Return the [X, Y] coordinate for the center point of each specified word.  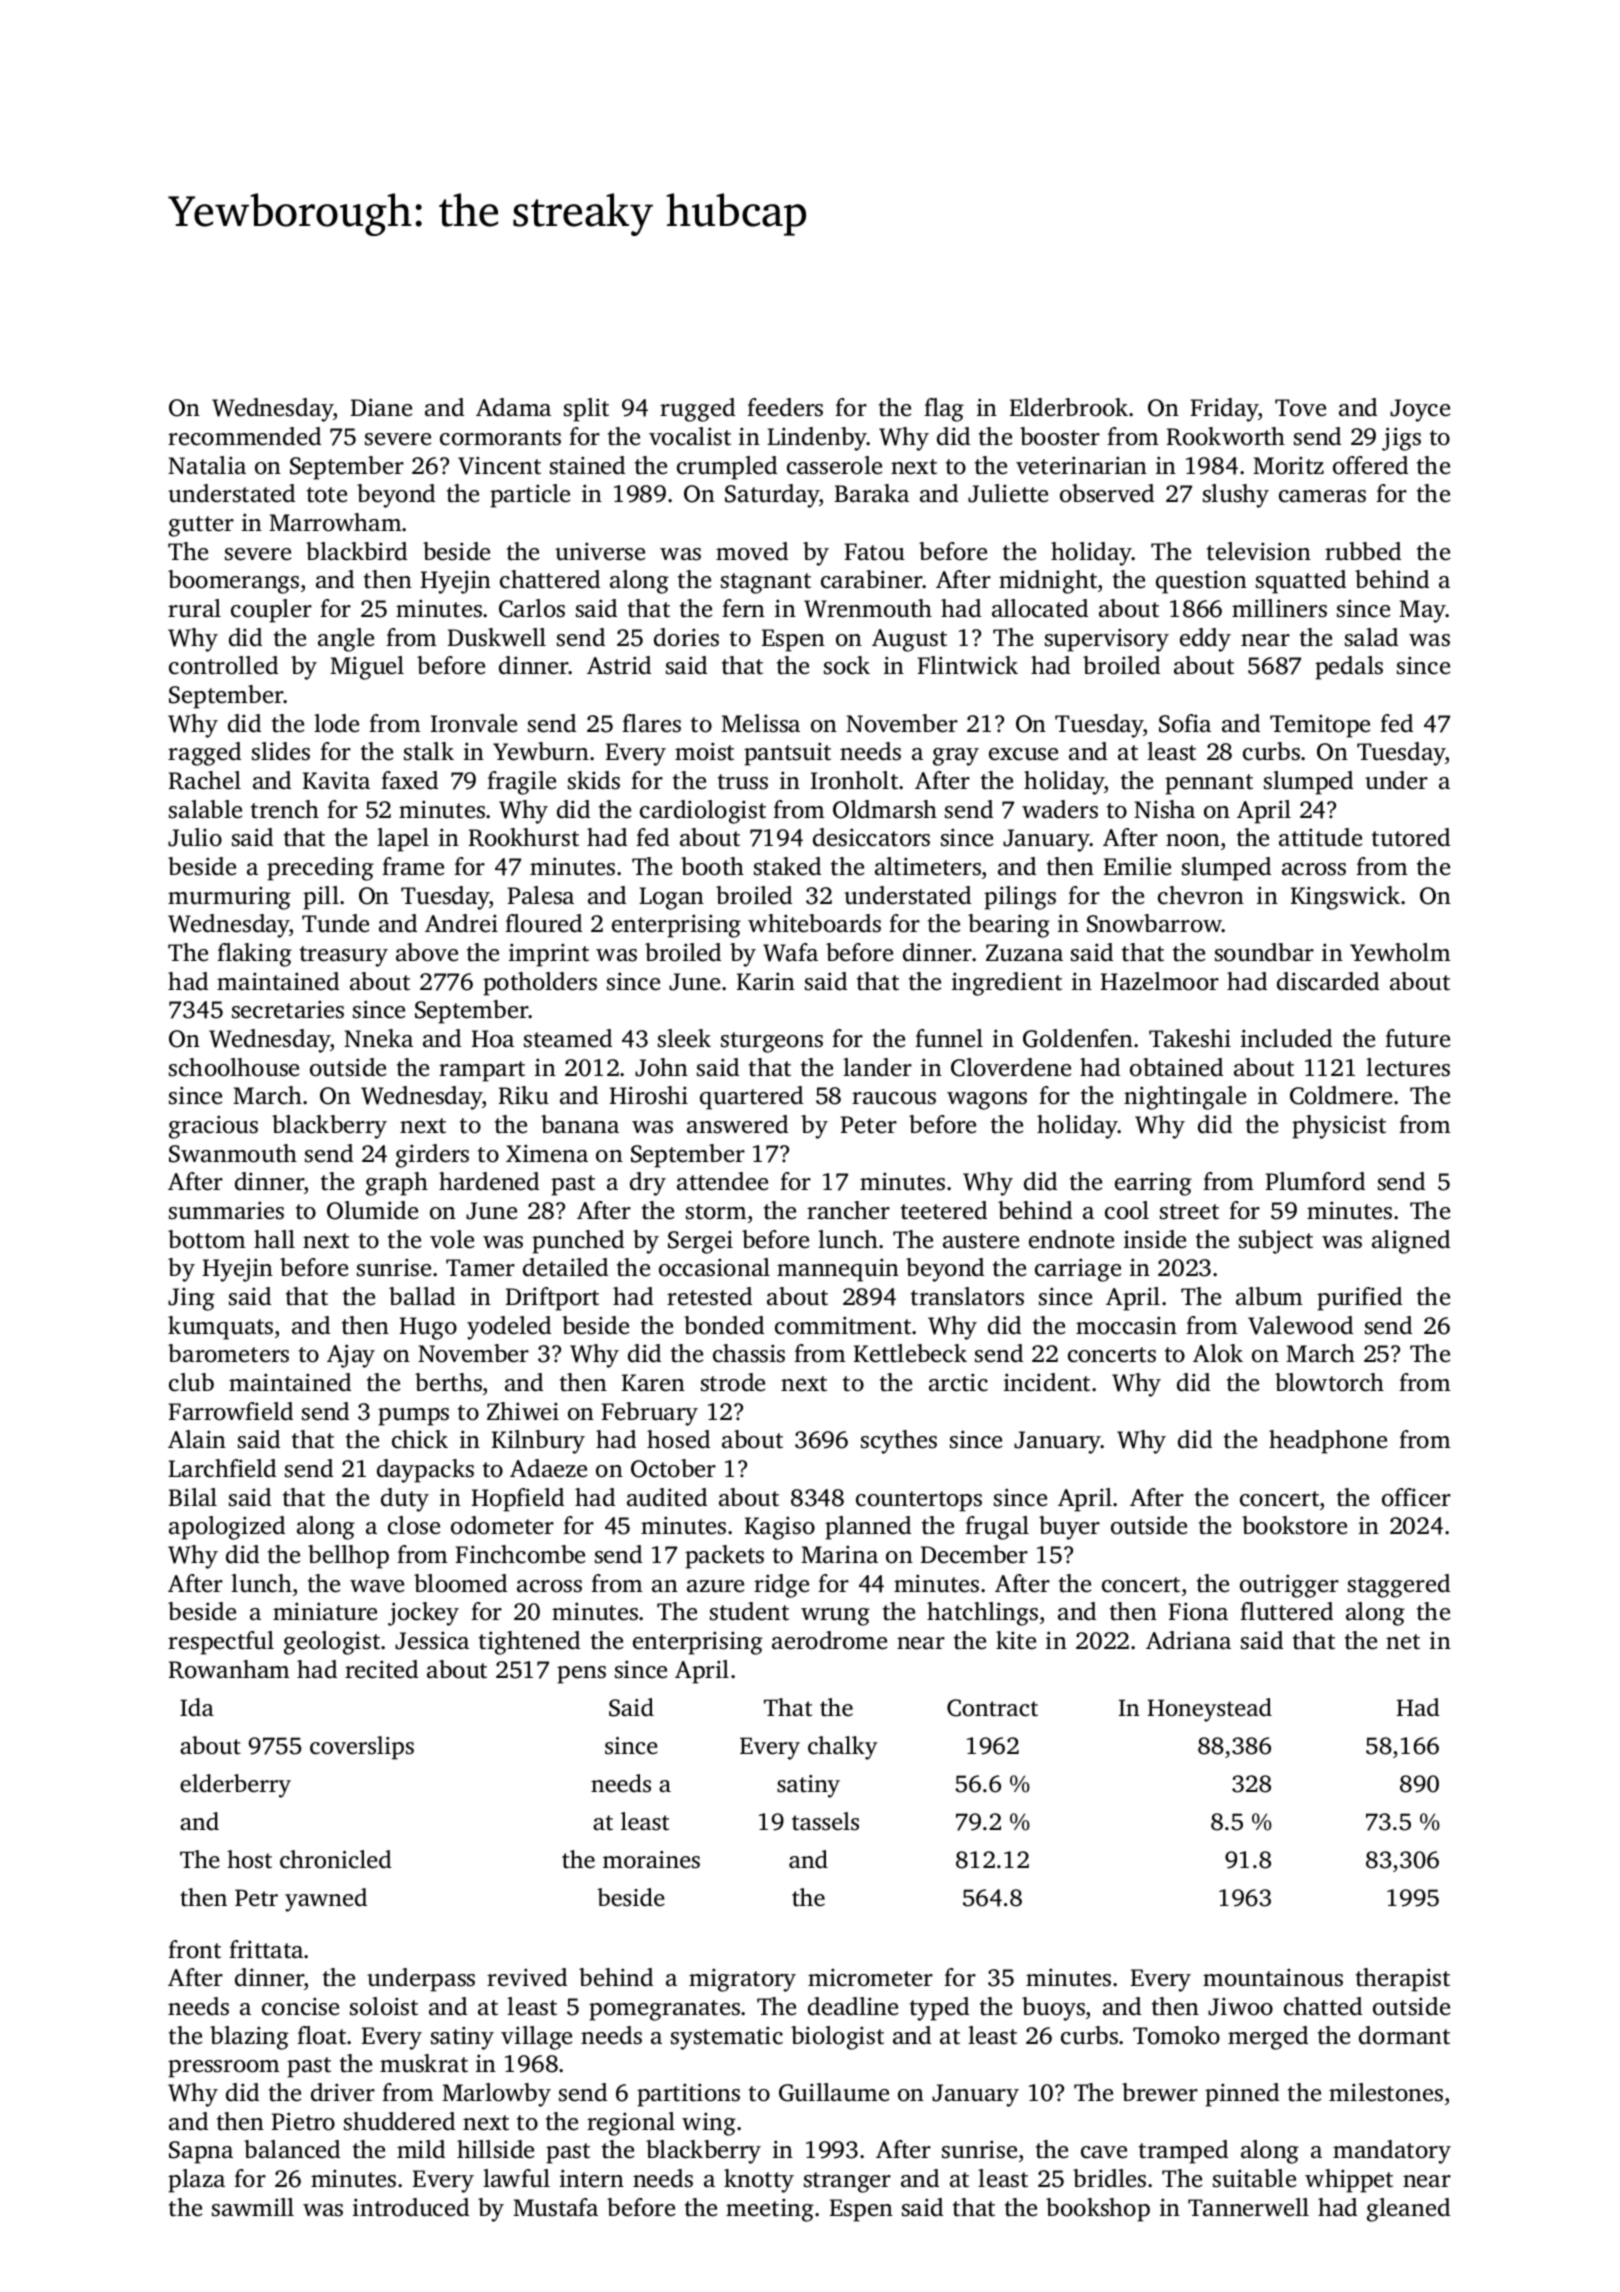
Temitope [1320, 726]
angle [346, 640]
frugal [997, 1528]
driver [343, 2092]
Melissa [760, 723]
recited [381, 1669]
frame [413, 866]
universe [600, 551]
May [1422, 611]
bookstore [1294, 1525]
